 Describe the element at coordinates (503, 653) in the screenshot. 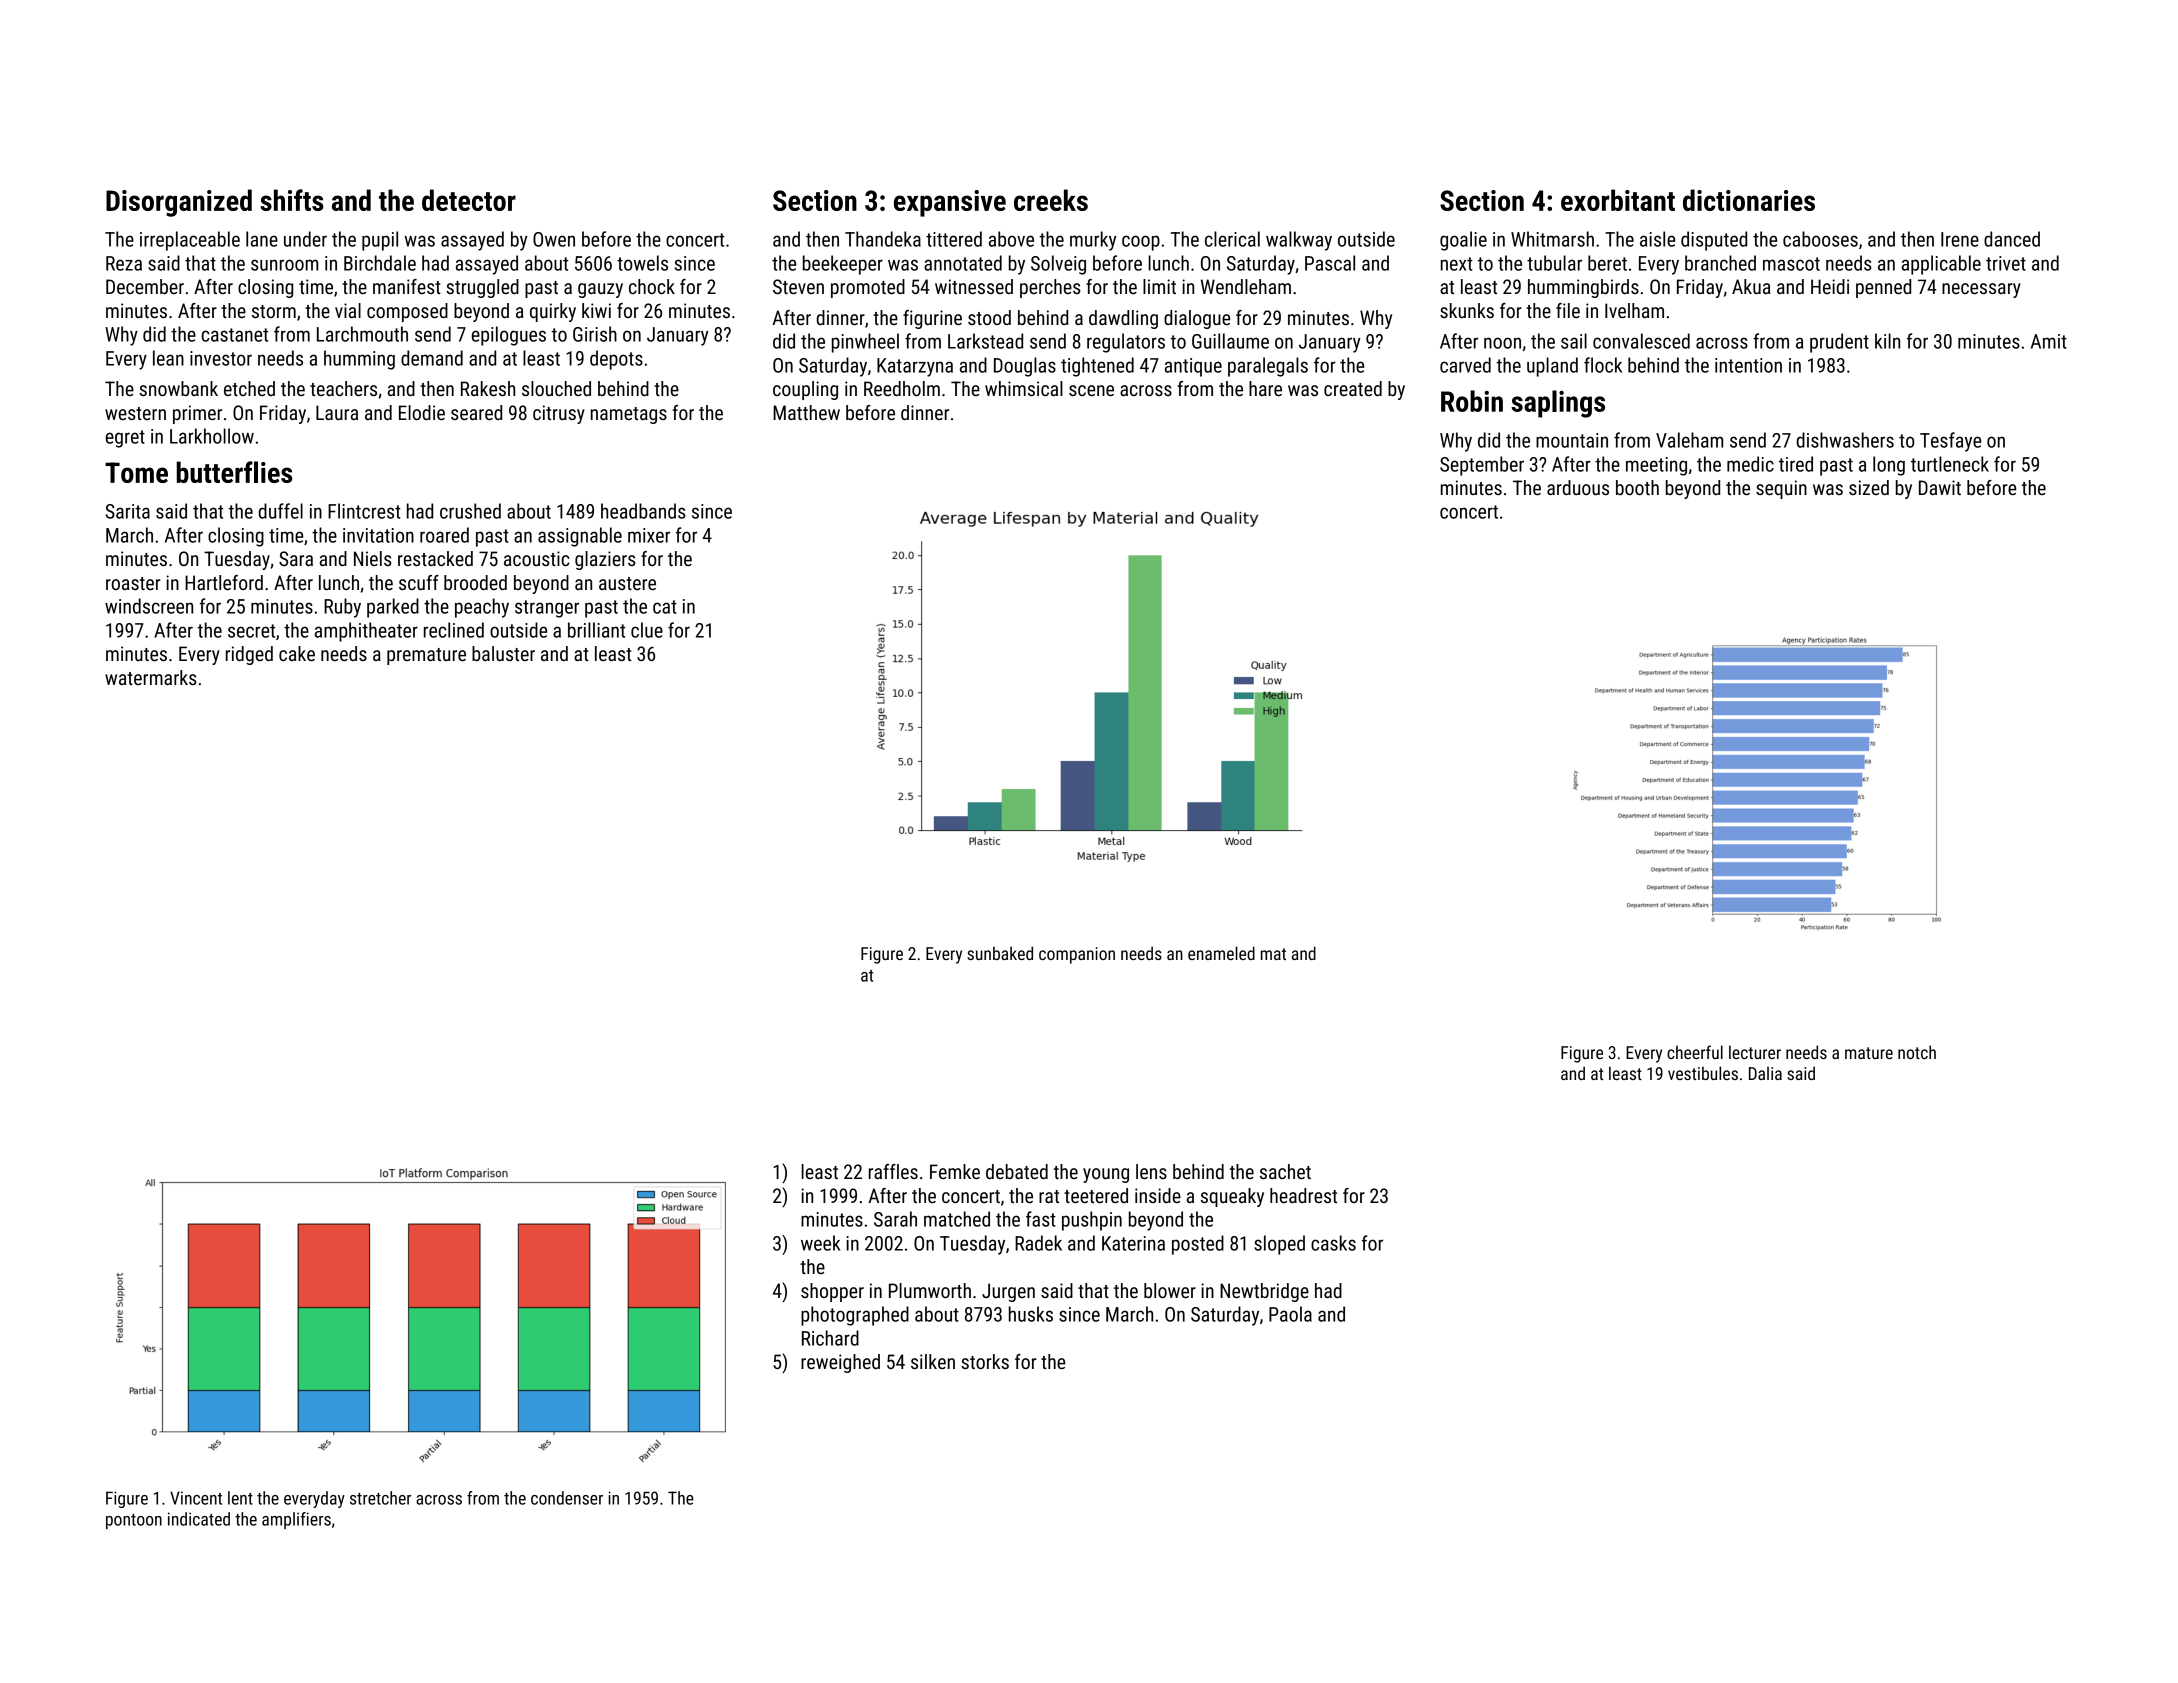

I see `baluster` at that location.
